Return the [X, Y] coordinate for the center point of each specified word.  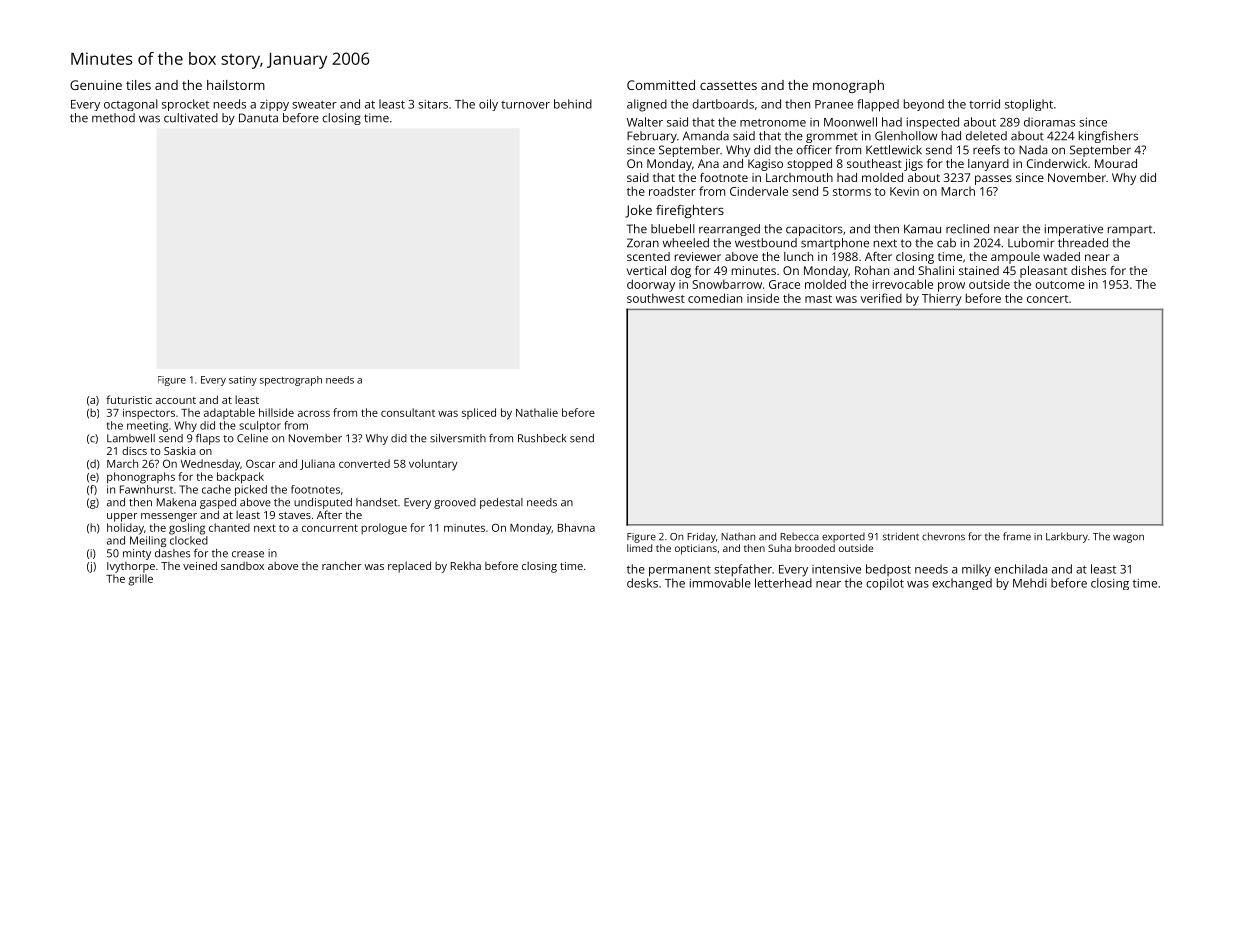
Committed [661, 85]
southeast [874, 163]
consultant [408, 412]
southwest [656, 298]
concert [1047, 299]
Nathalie [537, 412]
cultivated [191, 118]
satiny [243, 381]
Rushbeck [542, 438]
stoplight [1029, 105]
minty [137, 554]
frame [1017, 536]
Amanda [706, 136]
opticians [696, 549]
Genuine [96, 85]
